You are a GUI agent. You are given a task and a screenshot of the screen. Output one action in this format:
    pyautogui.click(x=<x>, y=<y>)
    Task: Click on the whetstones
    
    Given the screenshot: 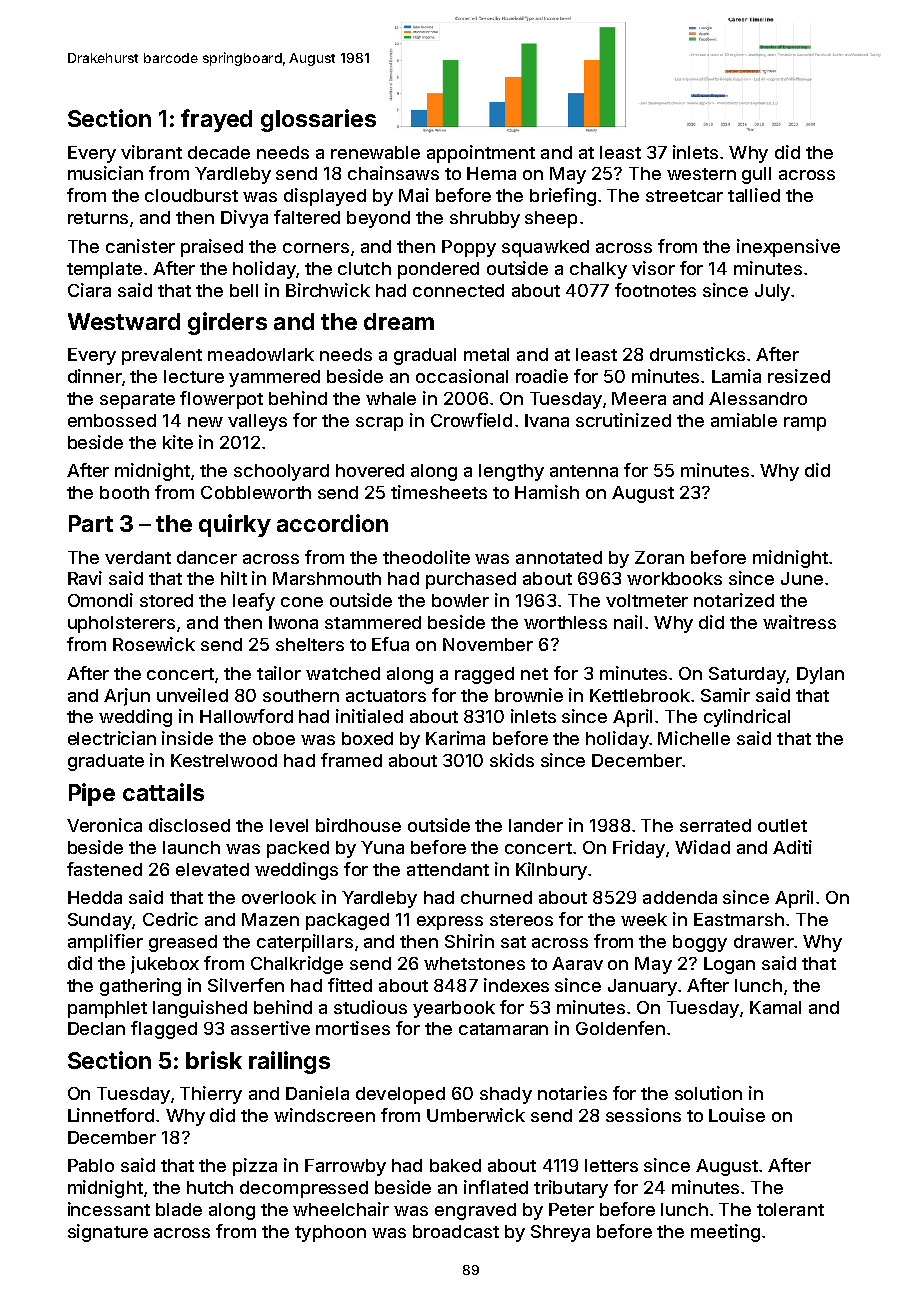 What is the action you would take?
    pyautogui.click(x=474, y=963)
